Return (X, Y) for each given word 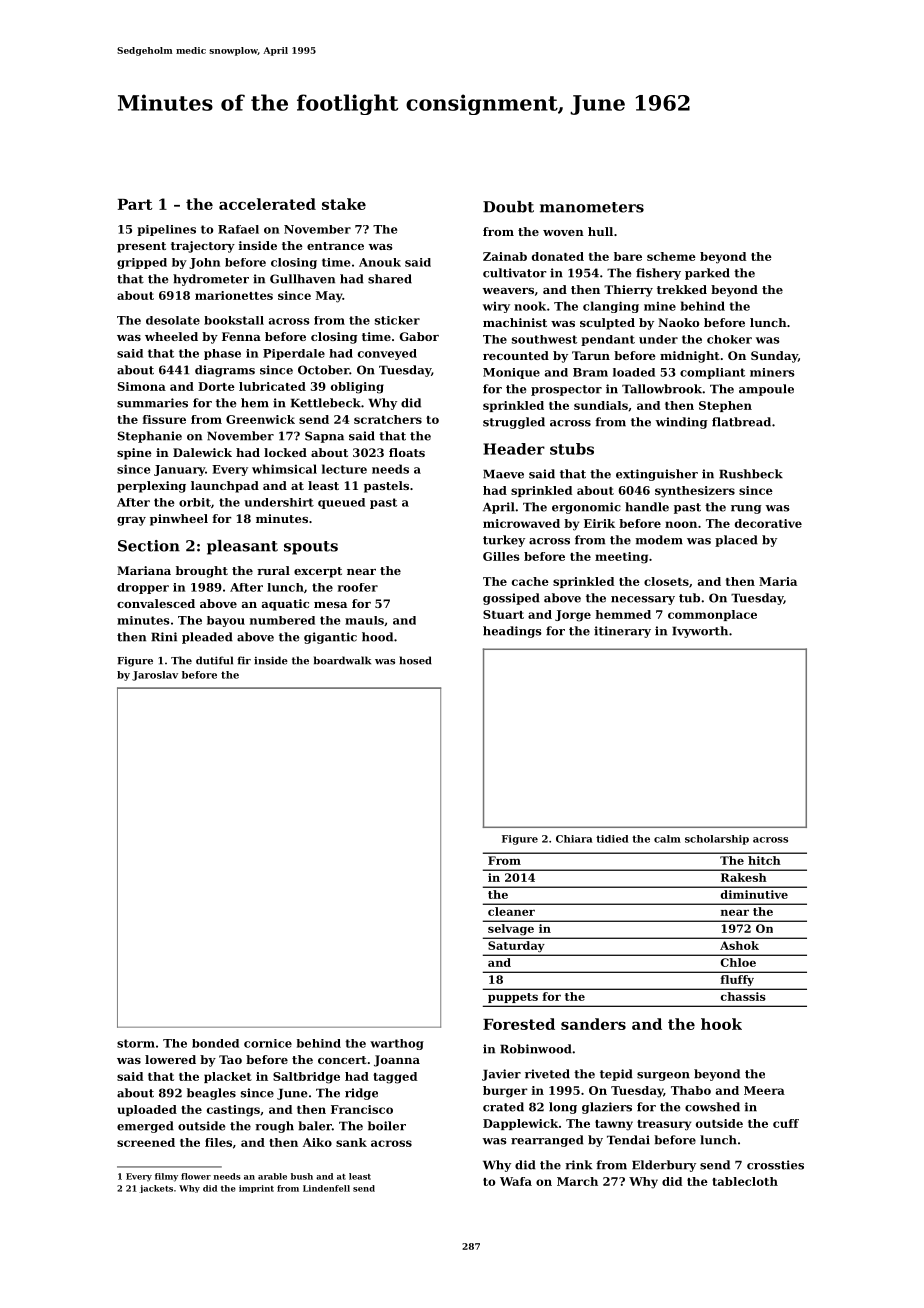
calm (667, 839)
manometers (592, 207)
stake (344, 204)
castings (233, 1111)
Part (135, 204)
